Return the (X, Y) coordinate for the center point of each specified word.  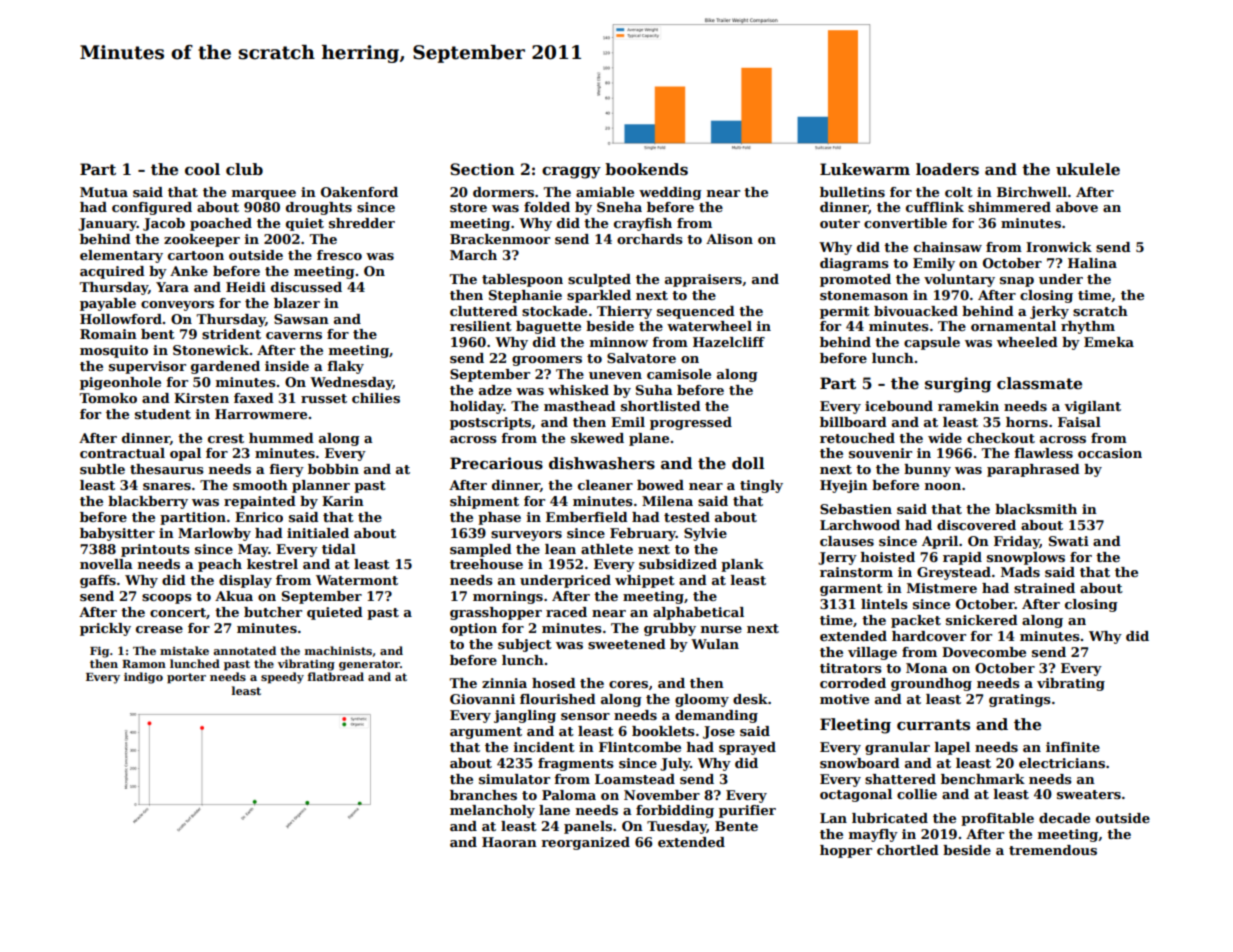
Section (482, 169)
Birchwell (1032, 192)
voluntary (959, 280)
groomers (547, 361)
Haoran (509, 842)
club (244, 169)
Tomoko (108, 398)
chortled (908, 850)
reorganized (585, 843)
